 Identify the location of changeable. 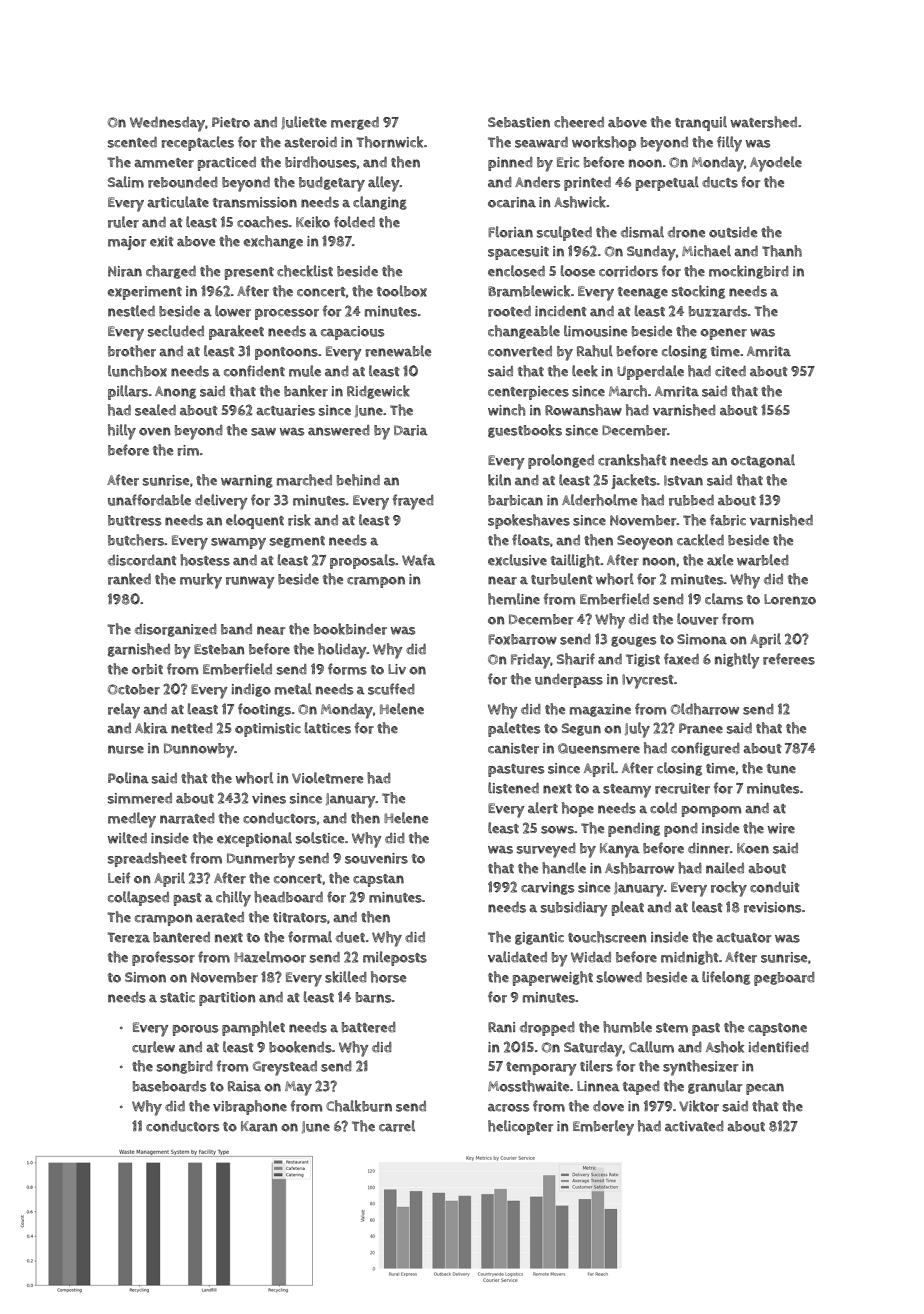
(524, 332).
